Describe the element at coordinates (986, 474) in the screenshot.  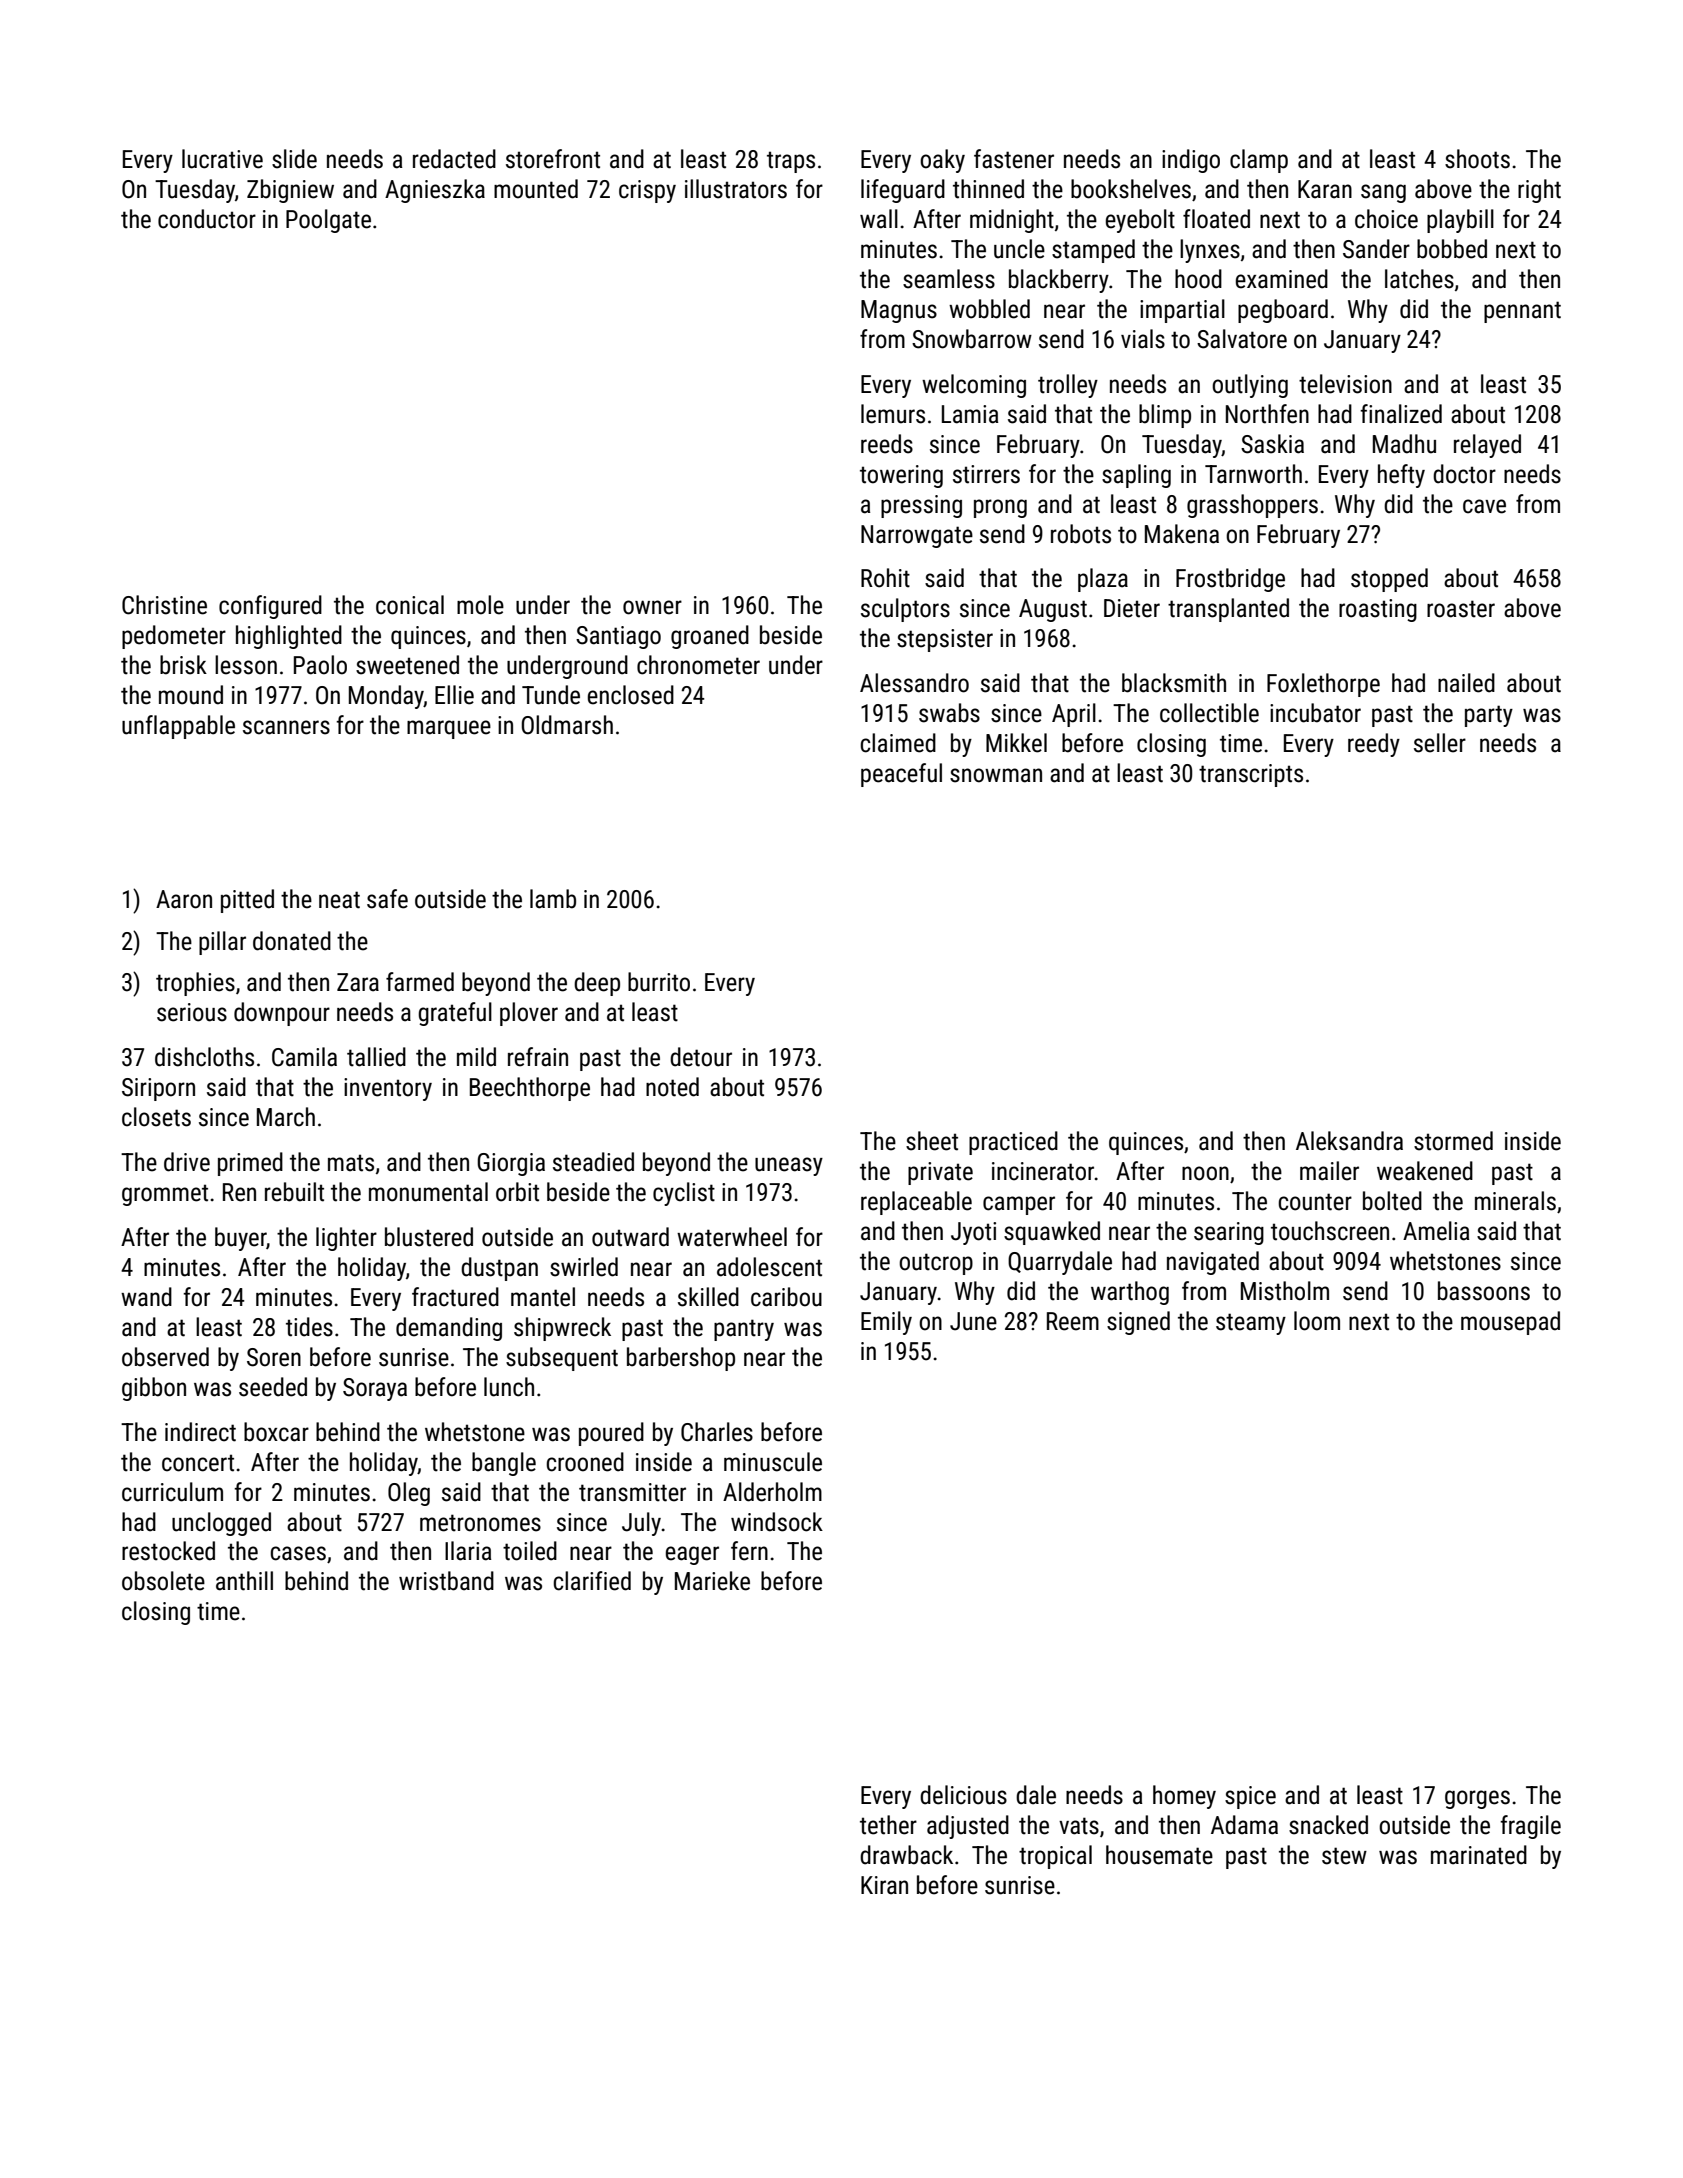
I see `stirrers` at that location.
